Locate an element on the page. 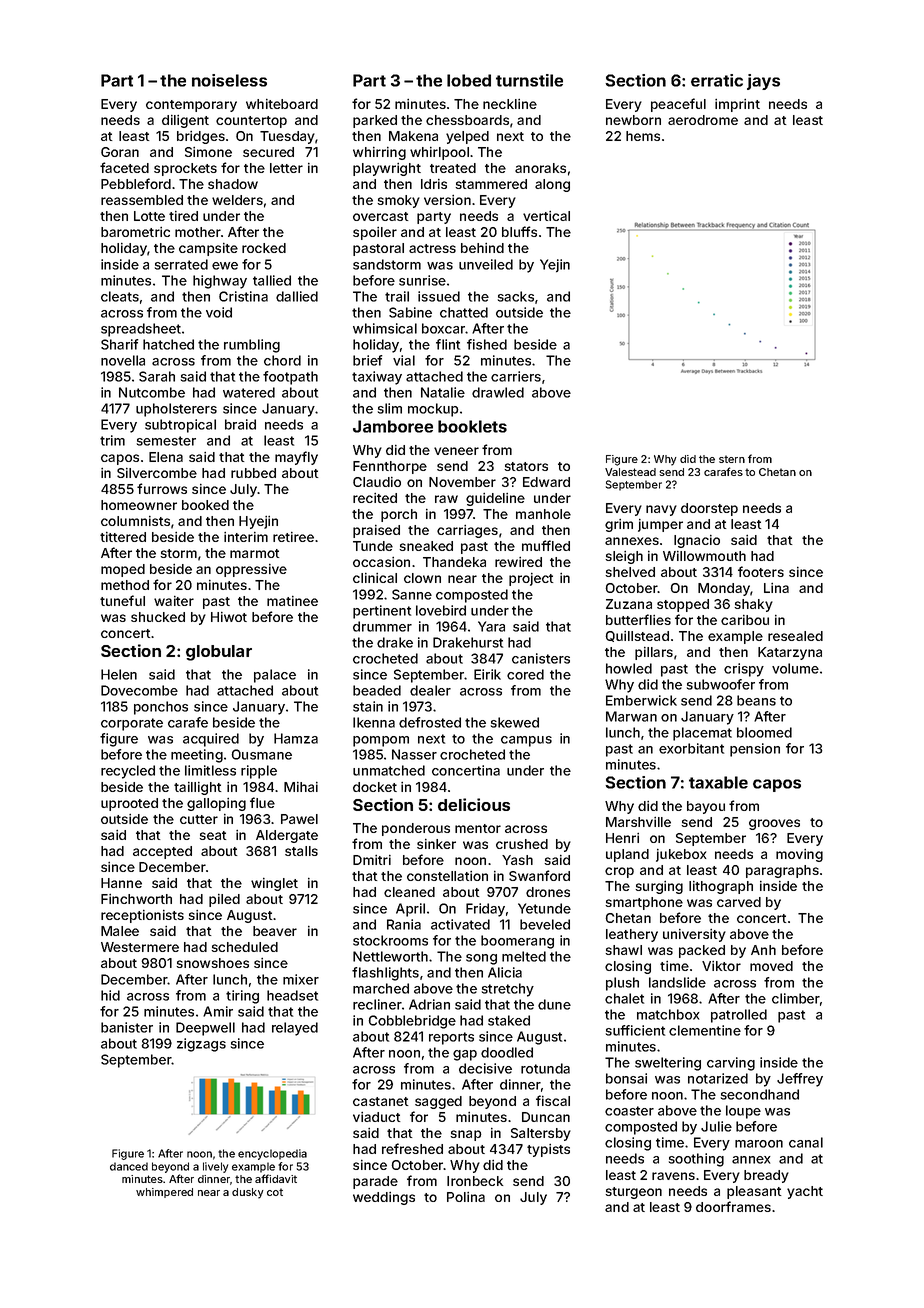 This document has width=924, height=1308. carriers is located at coordinates (516, 376).
